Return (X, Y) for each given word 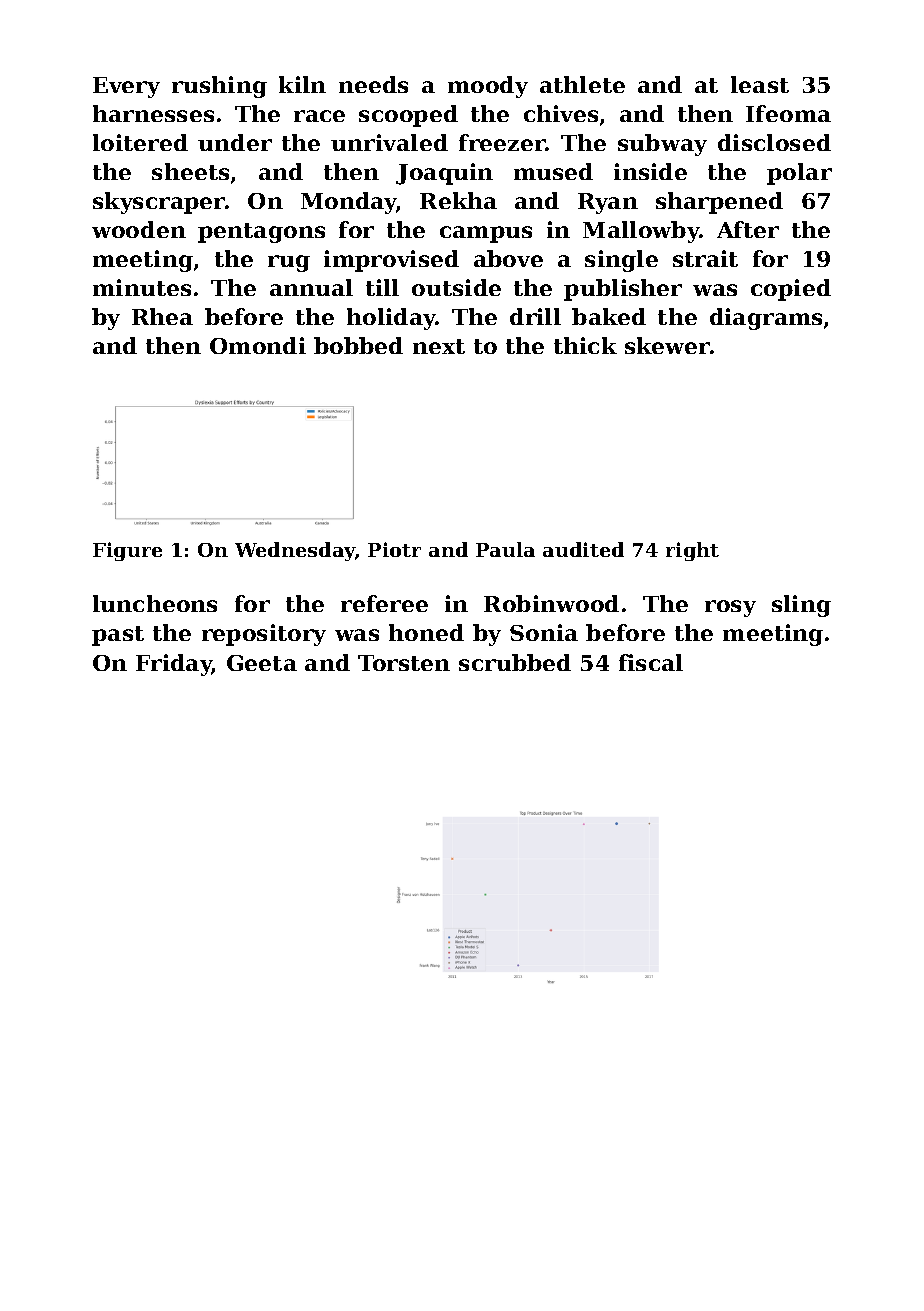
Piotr (394, 549)
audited (583, 549)
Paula (505, 549)
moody (488, 87)
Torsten (404, 663)
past (118, 636)
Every (126, 87)
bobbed (358, 345)
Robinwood (551, 603)
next (439, 346)
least (760, 84)
